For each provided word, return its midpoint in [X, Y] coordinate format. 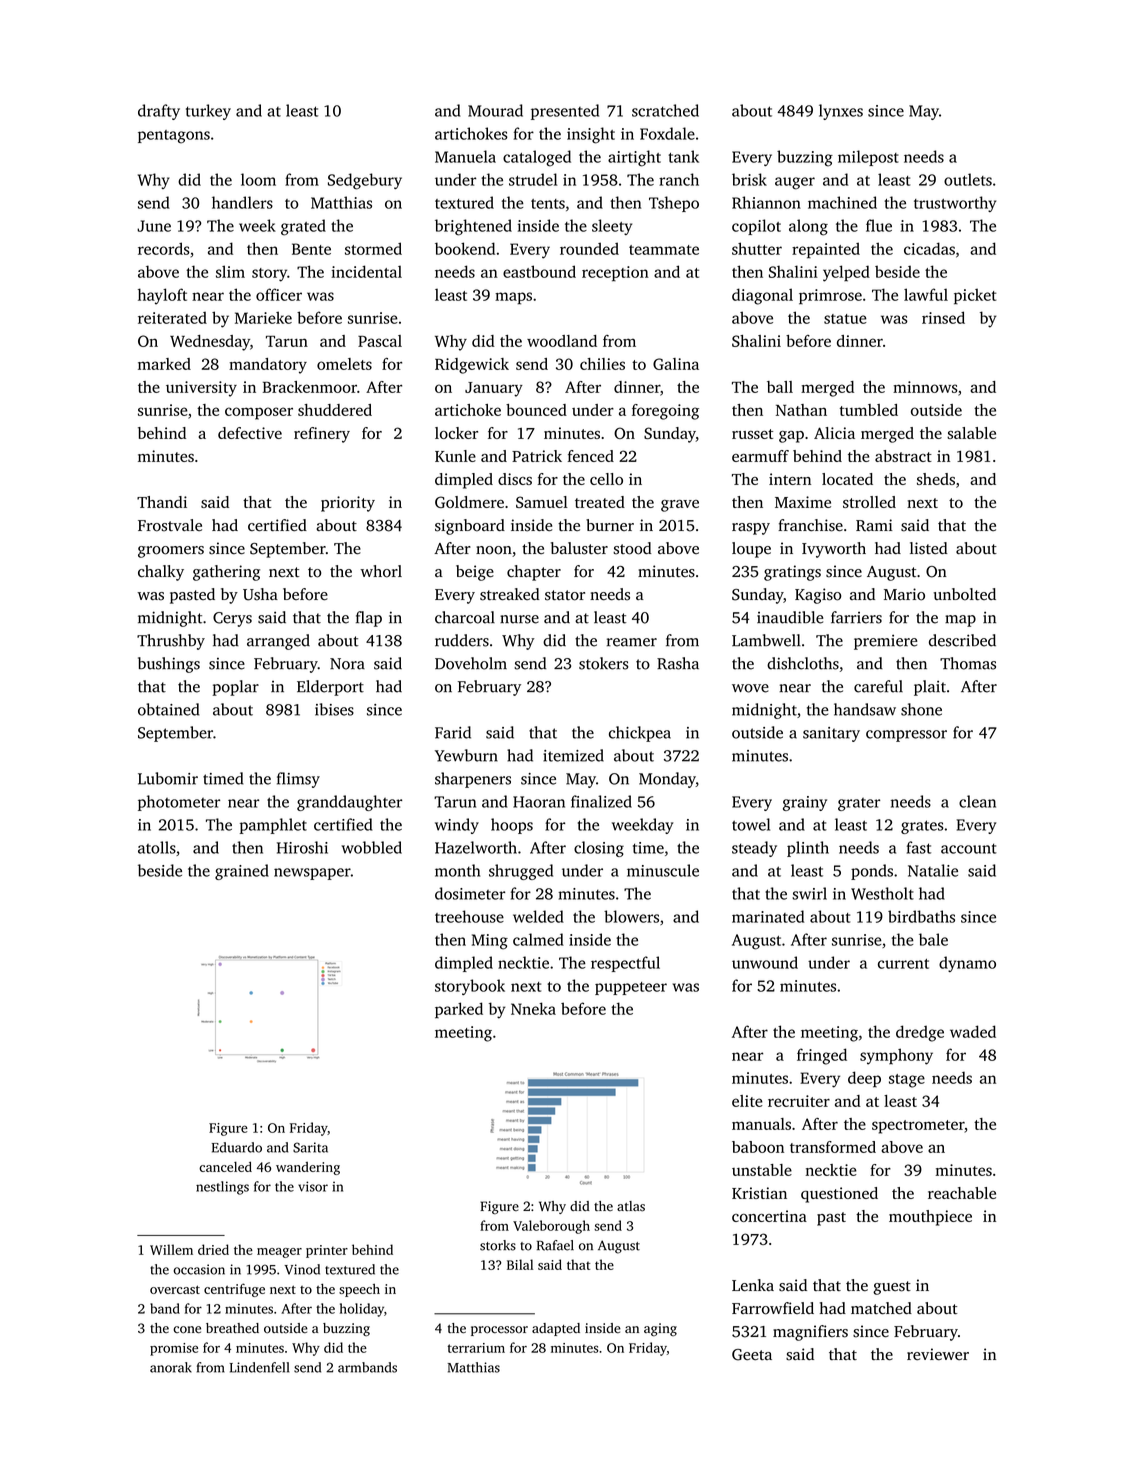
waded [973, 1031]
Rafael [555, 1245]
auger [795, 183]
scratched [665, 110]
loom [258, 179]
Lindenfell [259, 1367]
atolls [157, 847]
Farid [453, 732]
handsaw [865, 709]
